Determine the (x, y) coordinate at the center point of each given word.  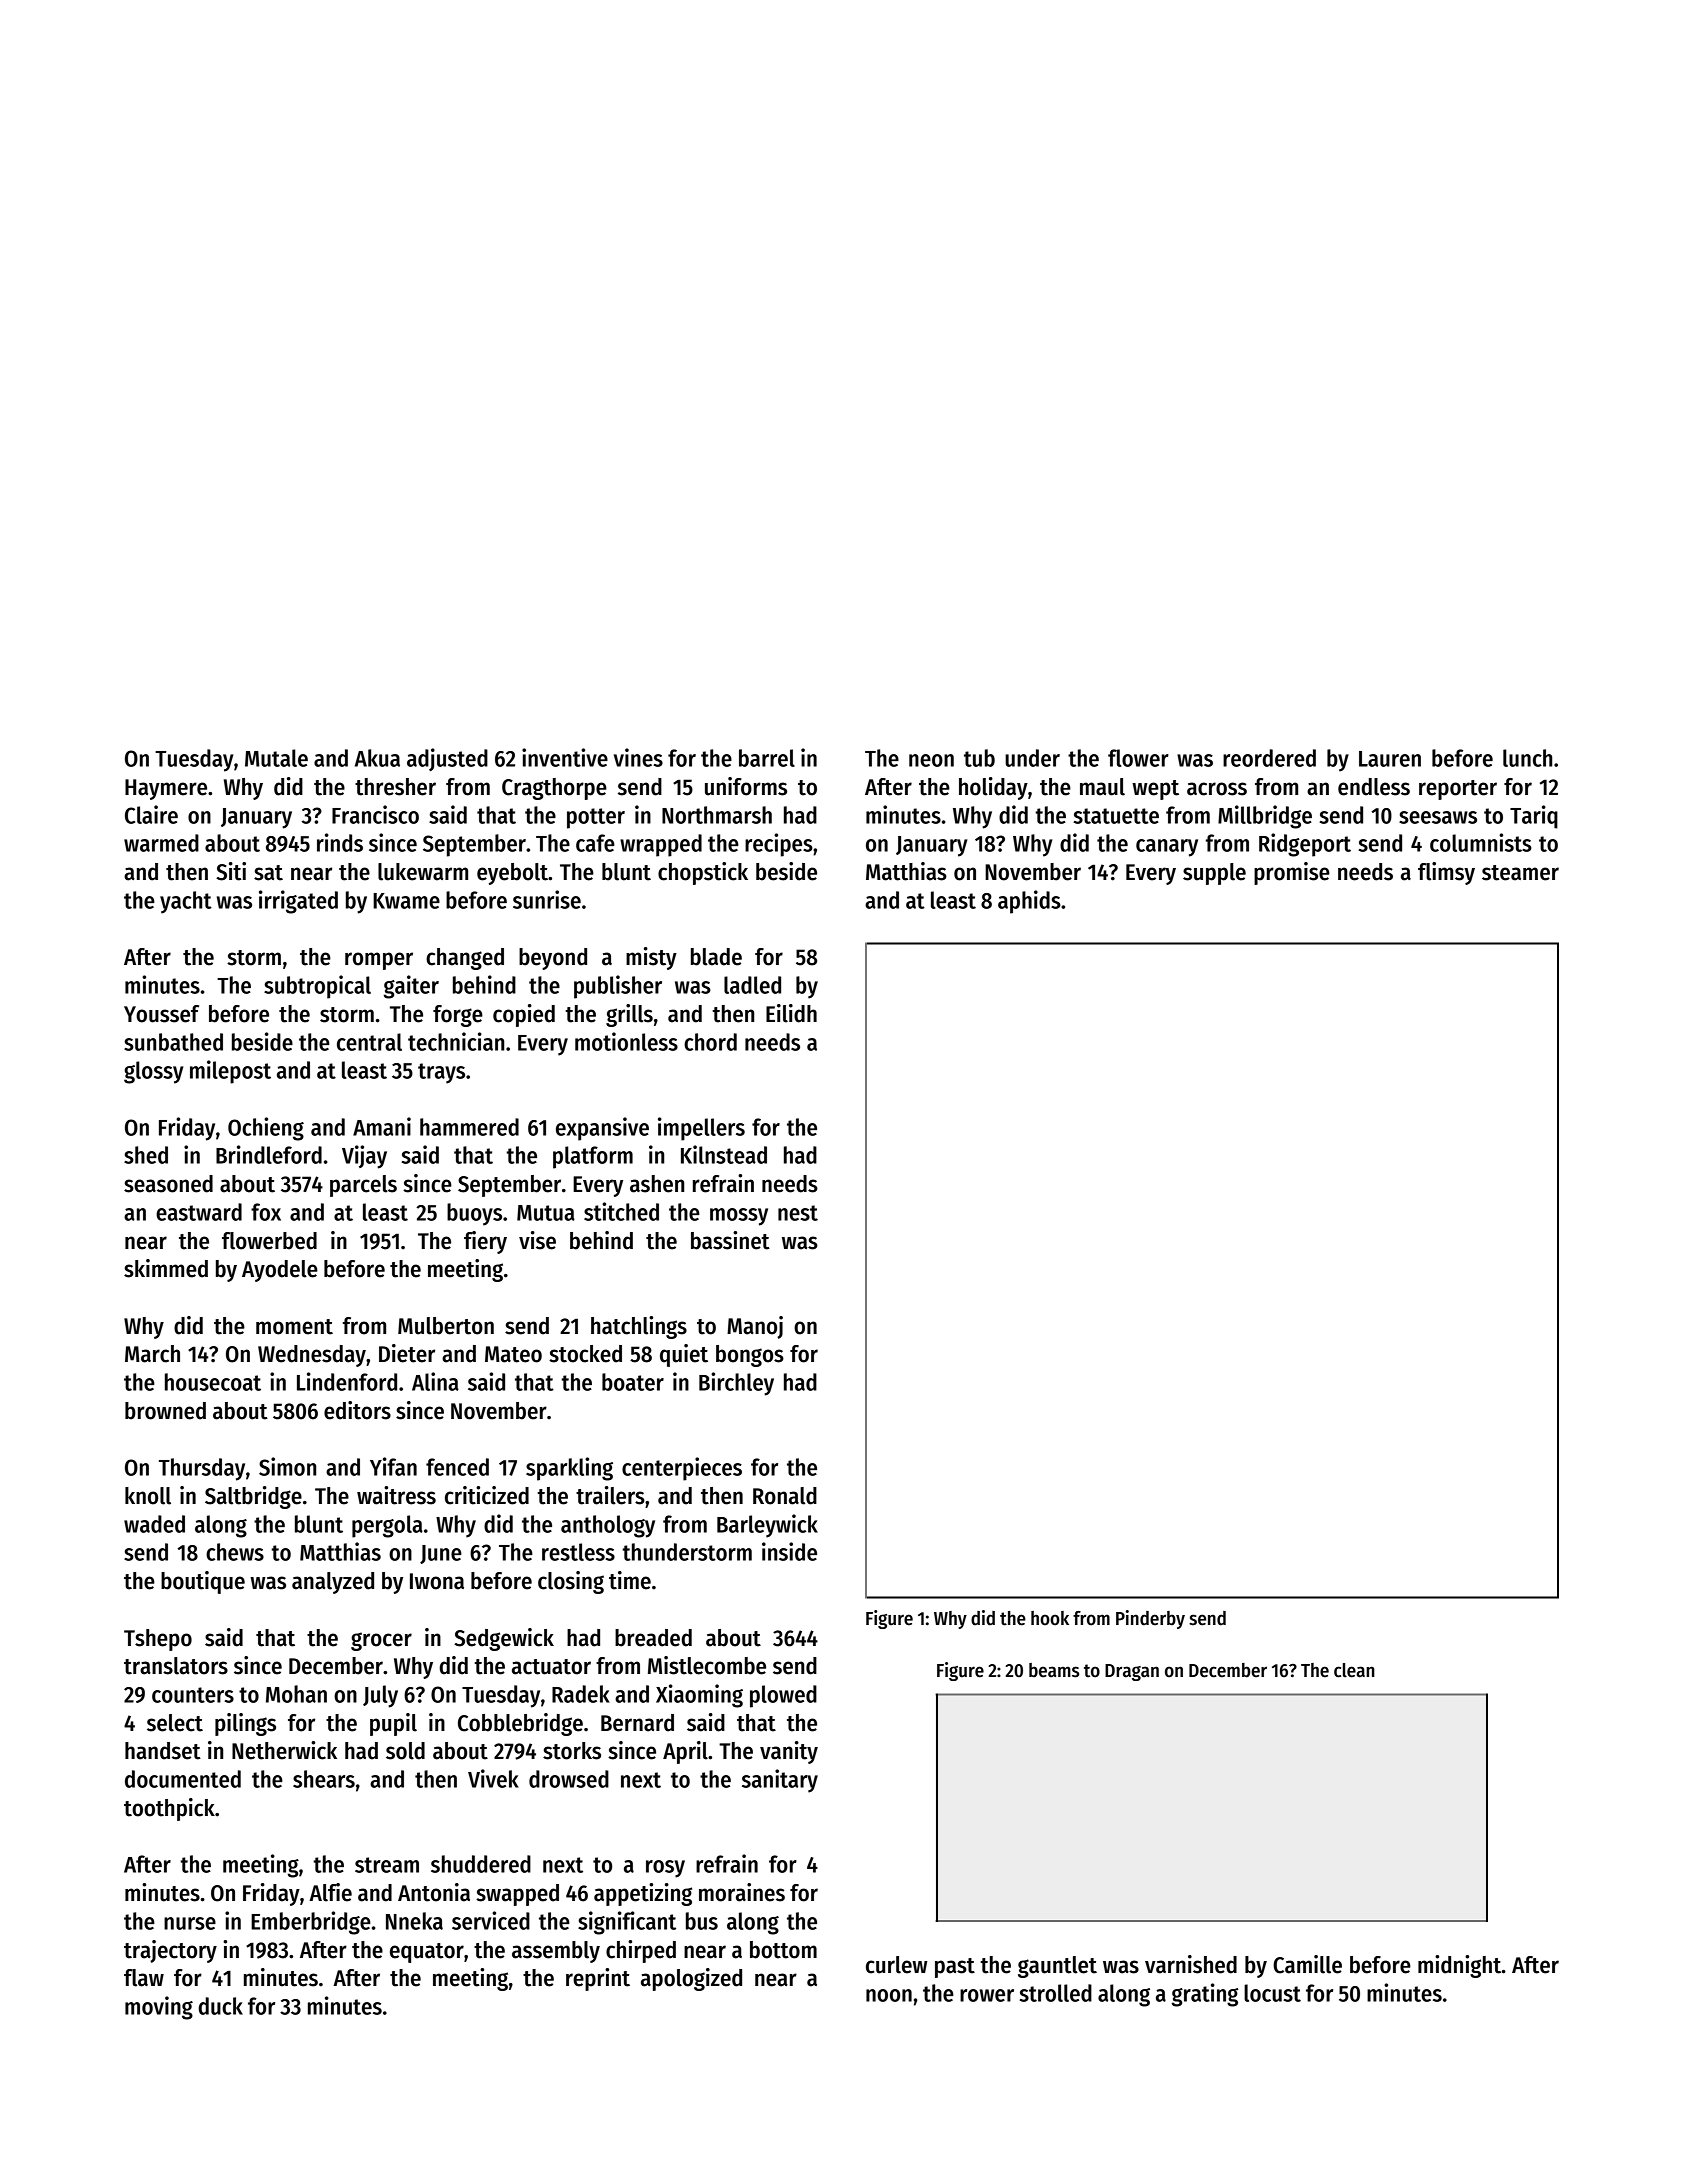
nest (798, 1213)
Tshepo (158, 1640)
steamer (1520, 873)
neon (931, 760)
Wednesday (312, 1356)
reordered (1269, 758)
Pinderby (1150, 1619)
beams (1054, 1670)
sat (268, 873)
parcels (363, 1186)
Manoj (755, 1327)
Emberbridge (311, 1923)
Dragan (1132, 1672)
